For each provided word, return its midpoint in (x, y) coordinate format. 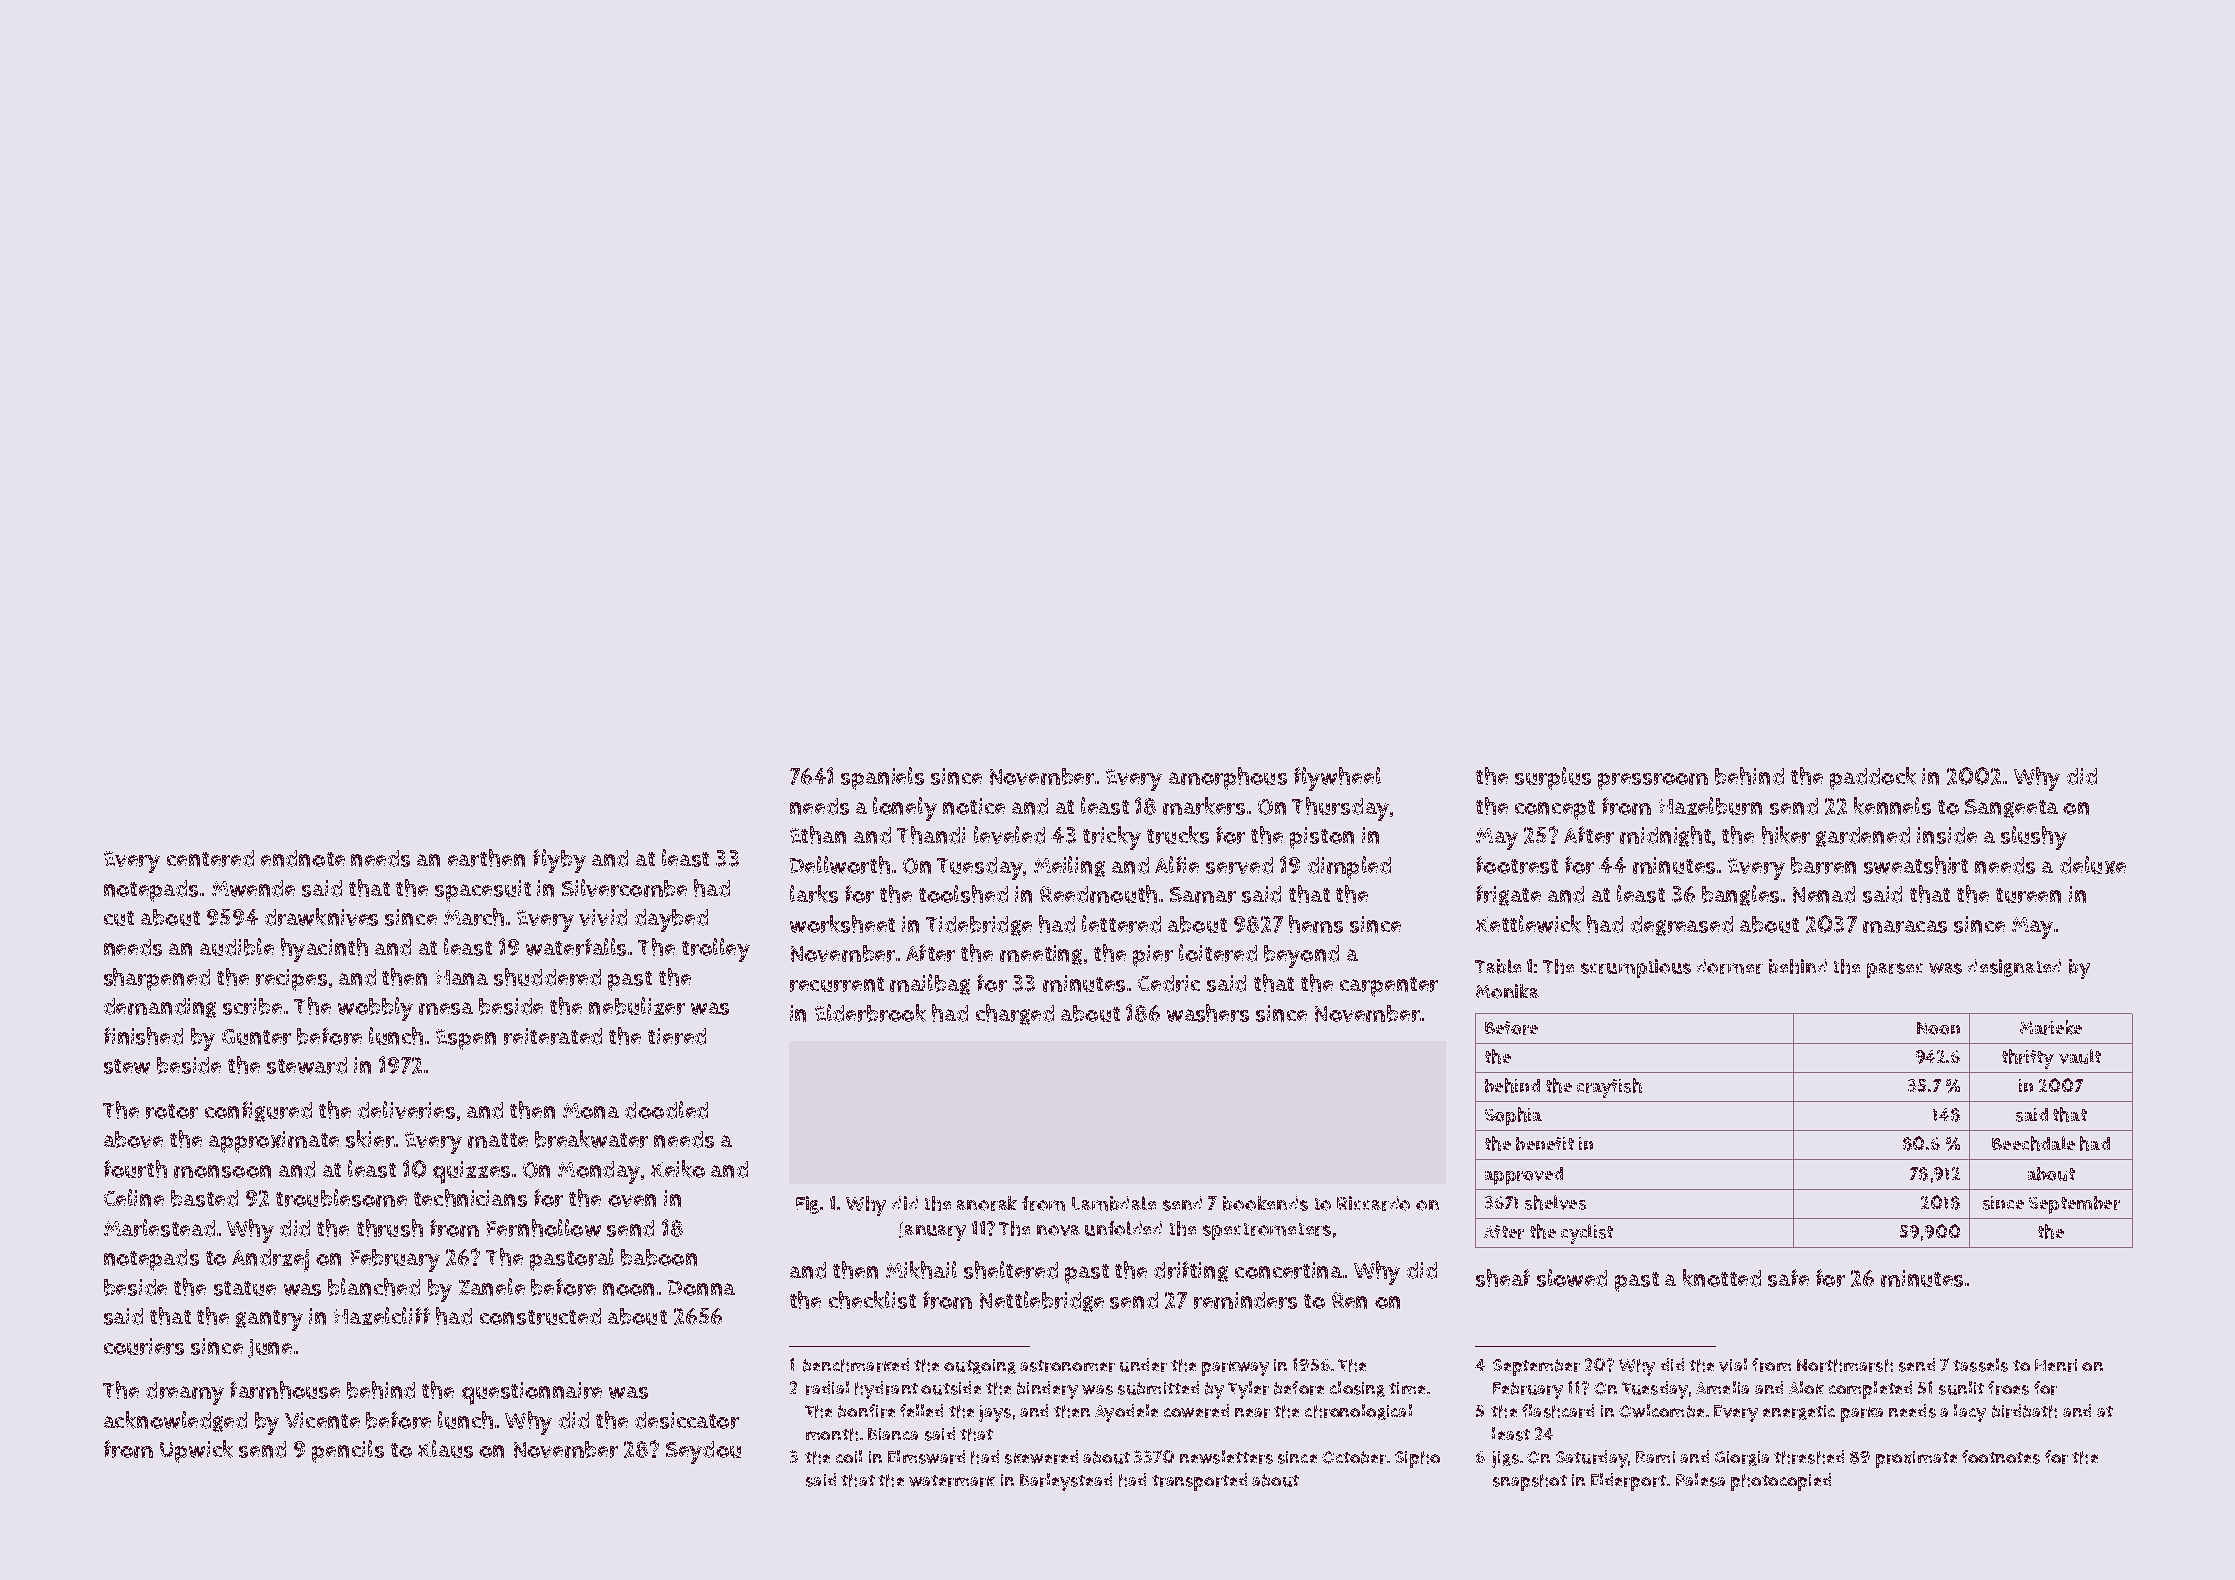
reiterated (553, 1036)
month (832, 1434)
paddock (1873, 778)
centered (210, 858)
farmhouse (285, 1390)
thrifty (2028, 1059)
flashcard (1558, 1411)
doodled (666, 1110)
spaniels (882, 778)
